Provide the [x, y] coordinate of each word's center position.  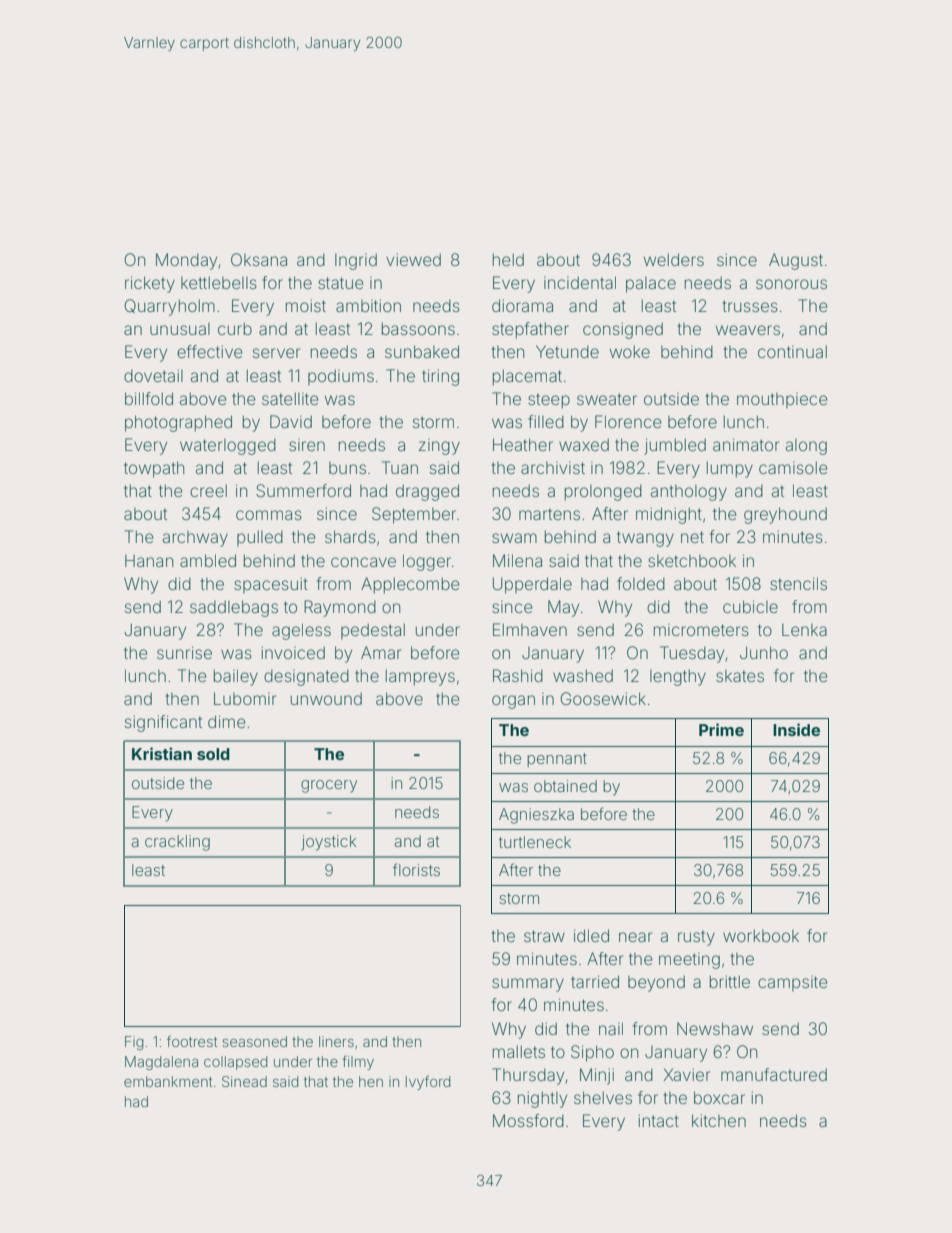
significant [163, 723]
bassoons [418, 328]
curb [235, 328]
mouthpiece [782, 400]
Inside [796, 729]
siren [307, 444]
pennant [557, 760]
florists [416, 869]
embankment [168, 1081]
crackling [177, 843]
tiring [440, 377]
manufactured [774, 1074]
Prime [721, 729]
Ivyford [428, 1082]
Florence [628, 421]
